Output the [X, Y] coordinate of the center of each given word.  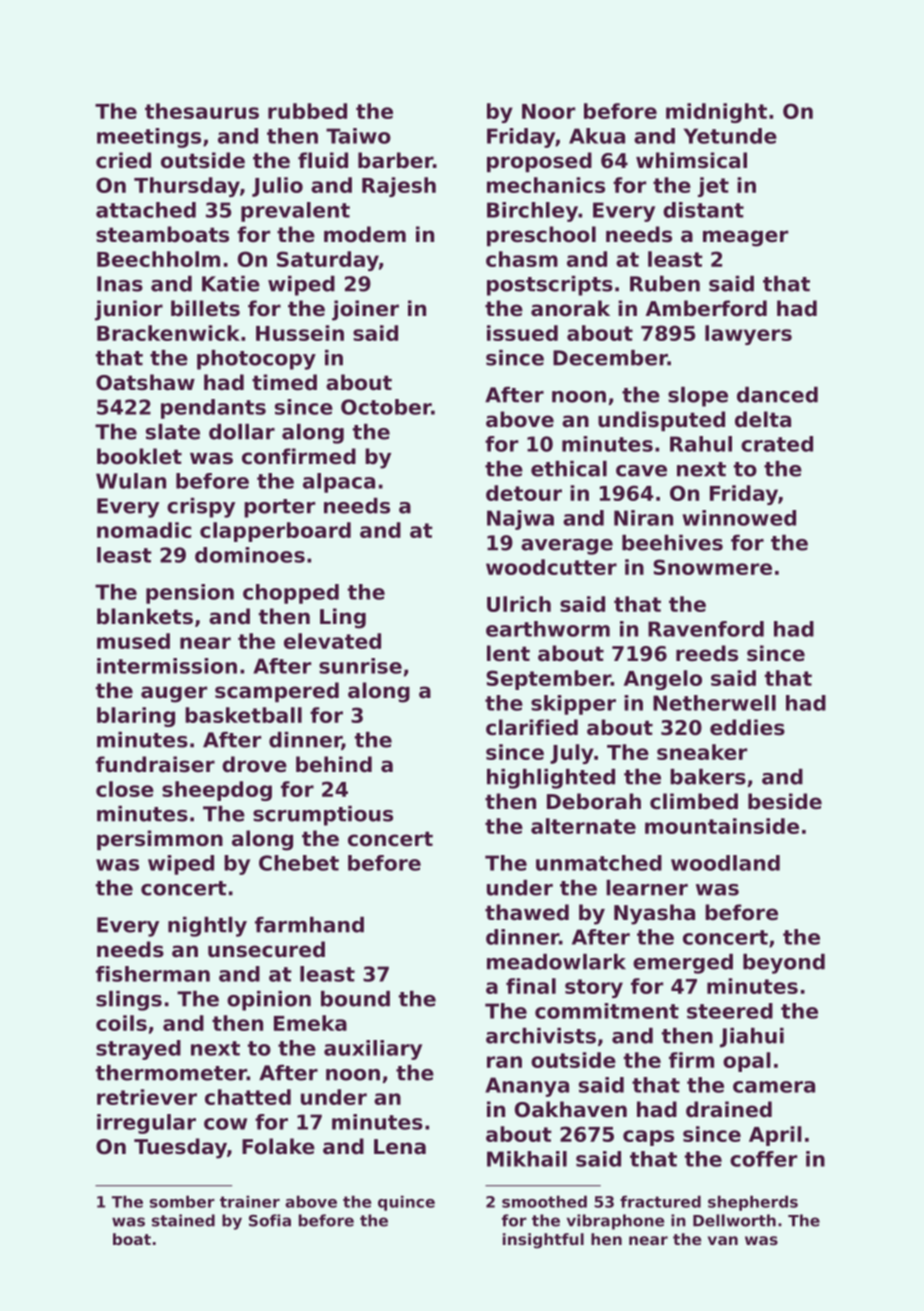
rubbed [307, 111]
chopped [291, 594]
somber [182, 1201]
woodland [725, 863]
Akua [597, 136]
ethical [569, 469]
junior [129, 310]
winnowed [739, 518]
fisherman [153, 974]
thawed [527, 912]
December [610, 358]
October [386, 407]
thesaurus [202, 111]
